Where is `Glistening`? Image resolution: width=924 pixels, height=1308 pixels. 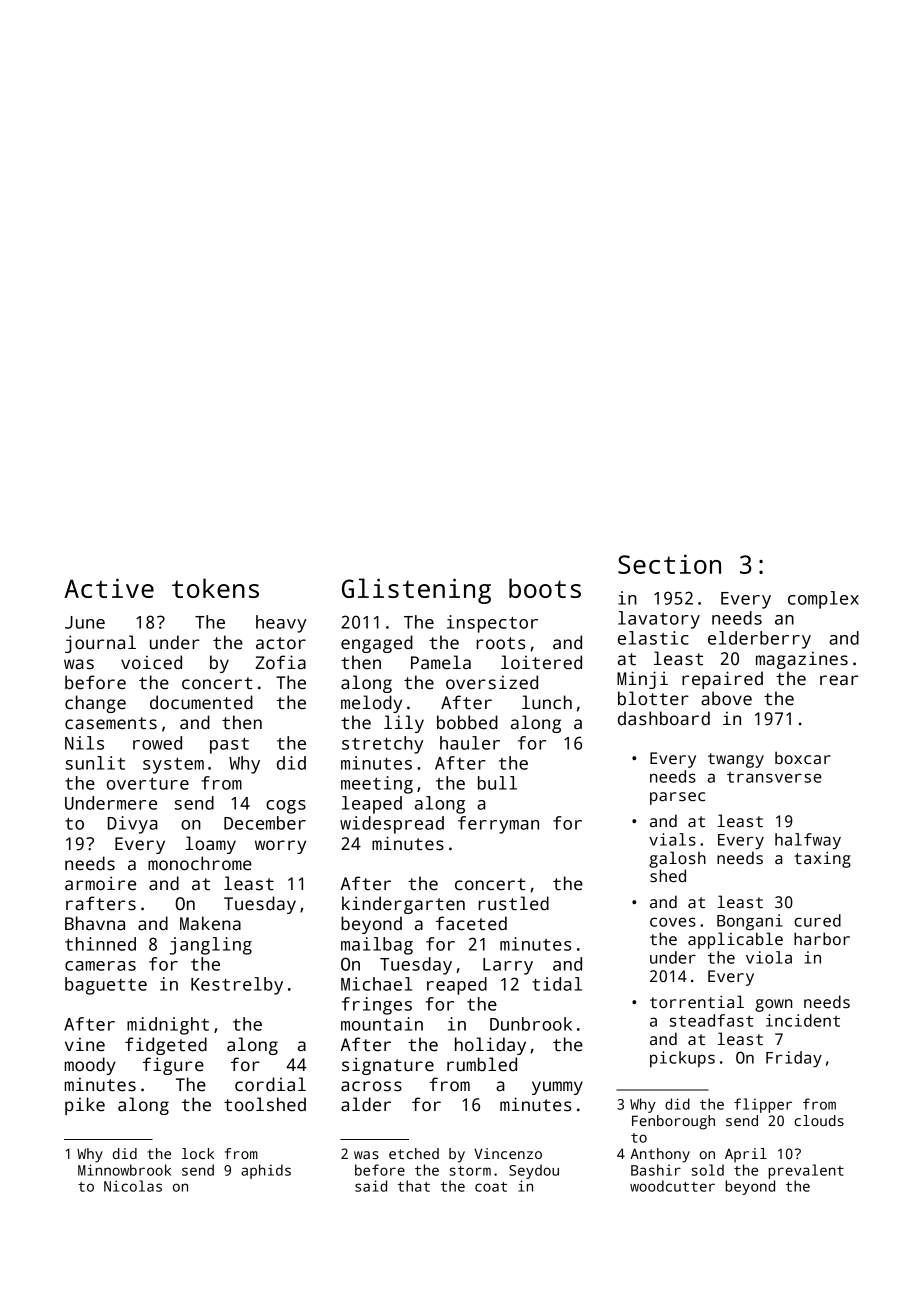
Glistening is located at coordinates (416, 591).
